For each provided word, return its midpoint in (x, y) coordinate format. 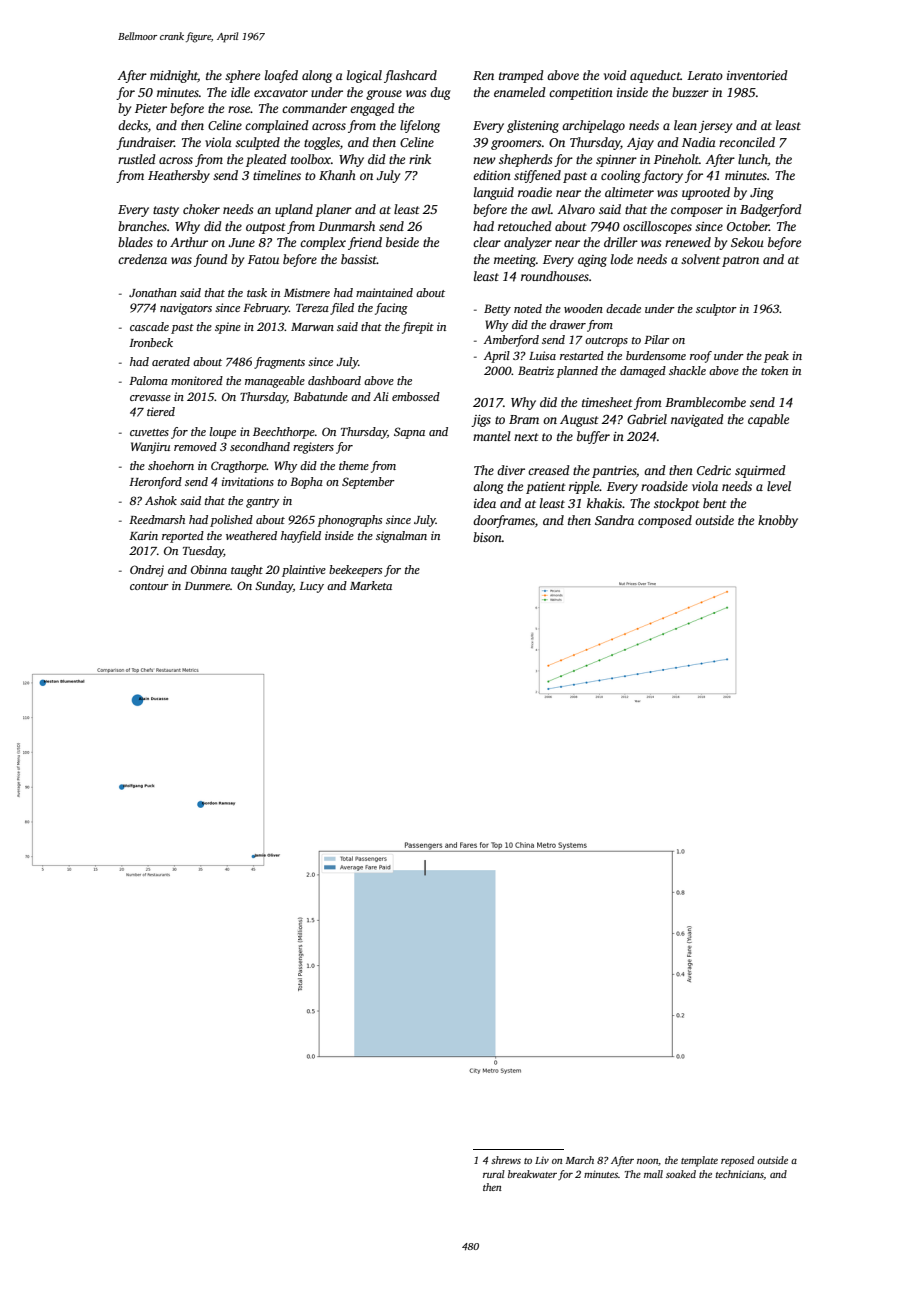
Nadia (699, 142)
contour (149, 586)
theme (354, 465)
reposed (737, 1161)
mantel (492, 436)
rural (494, 1174)
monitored (197, 380)
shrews (506, 1160)
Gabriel (647, 419)
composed (665, 521)
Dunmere (207, 586)
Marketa (371, 585)
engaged (372, 109)
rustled (137, 159)
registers (313, 448)
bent (715, 503)
